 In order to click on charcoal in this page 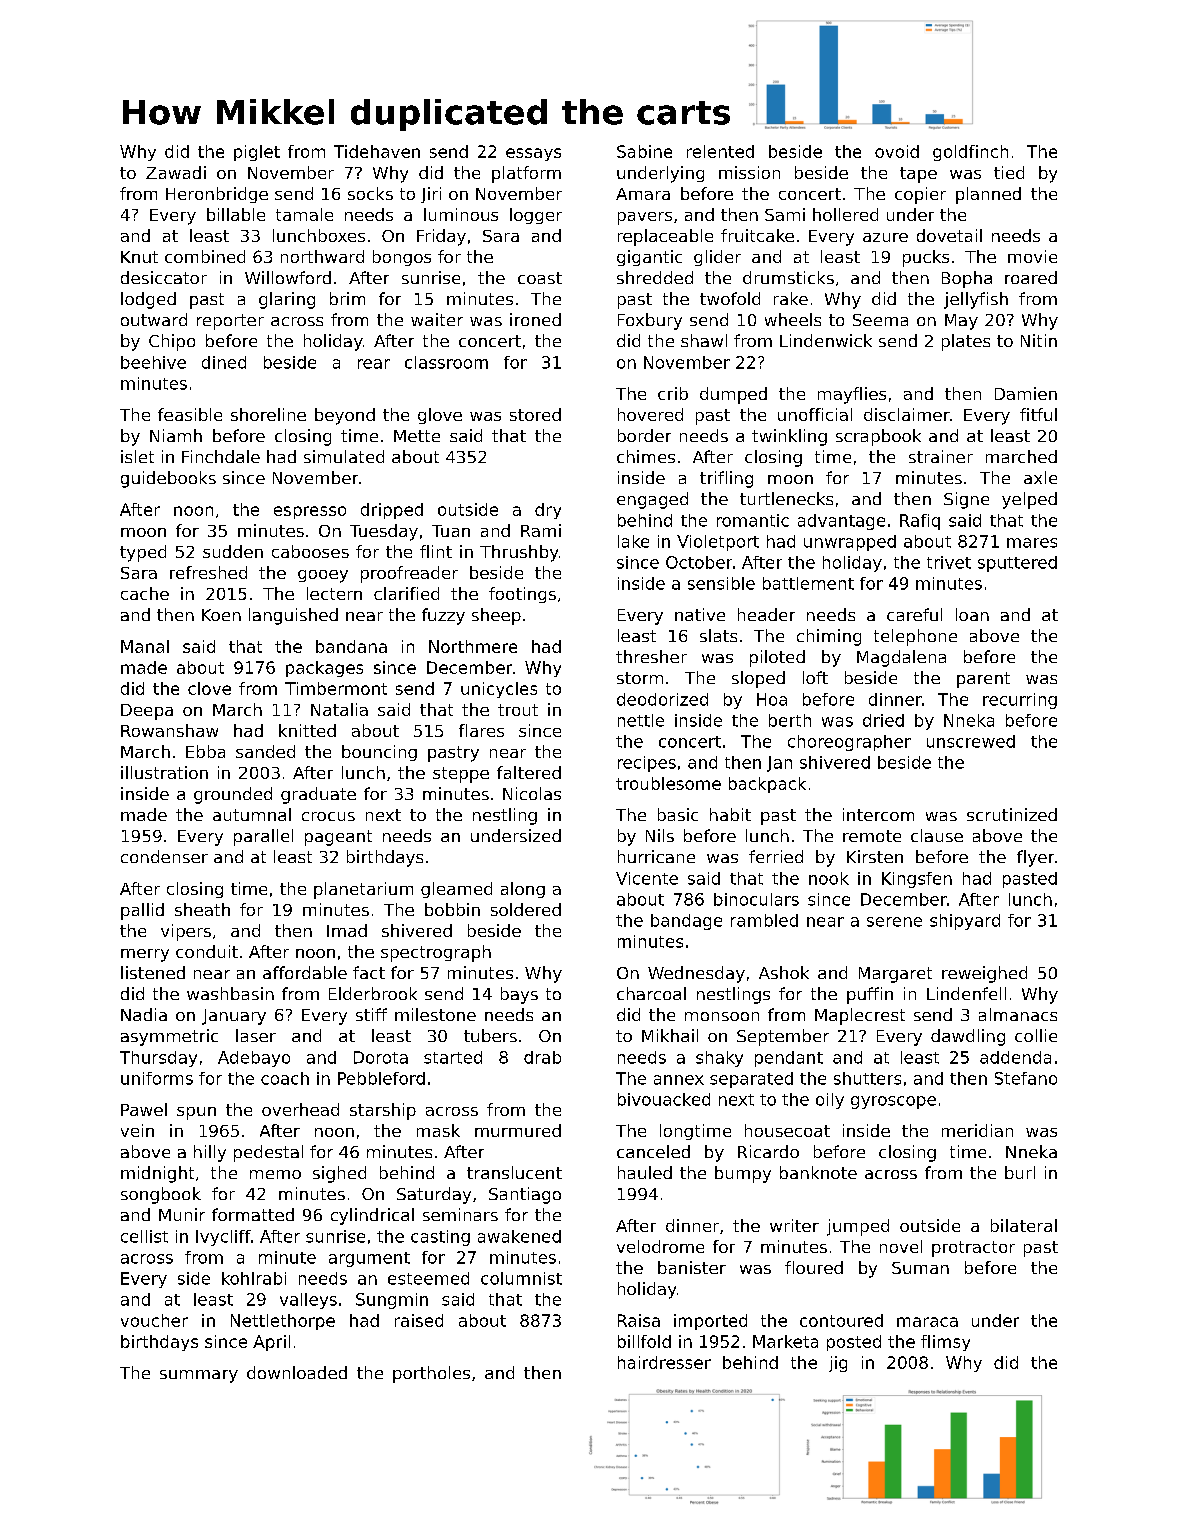, I will do `click(651, 993)`.
